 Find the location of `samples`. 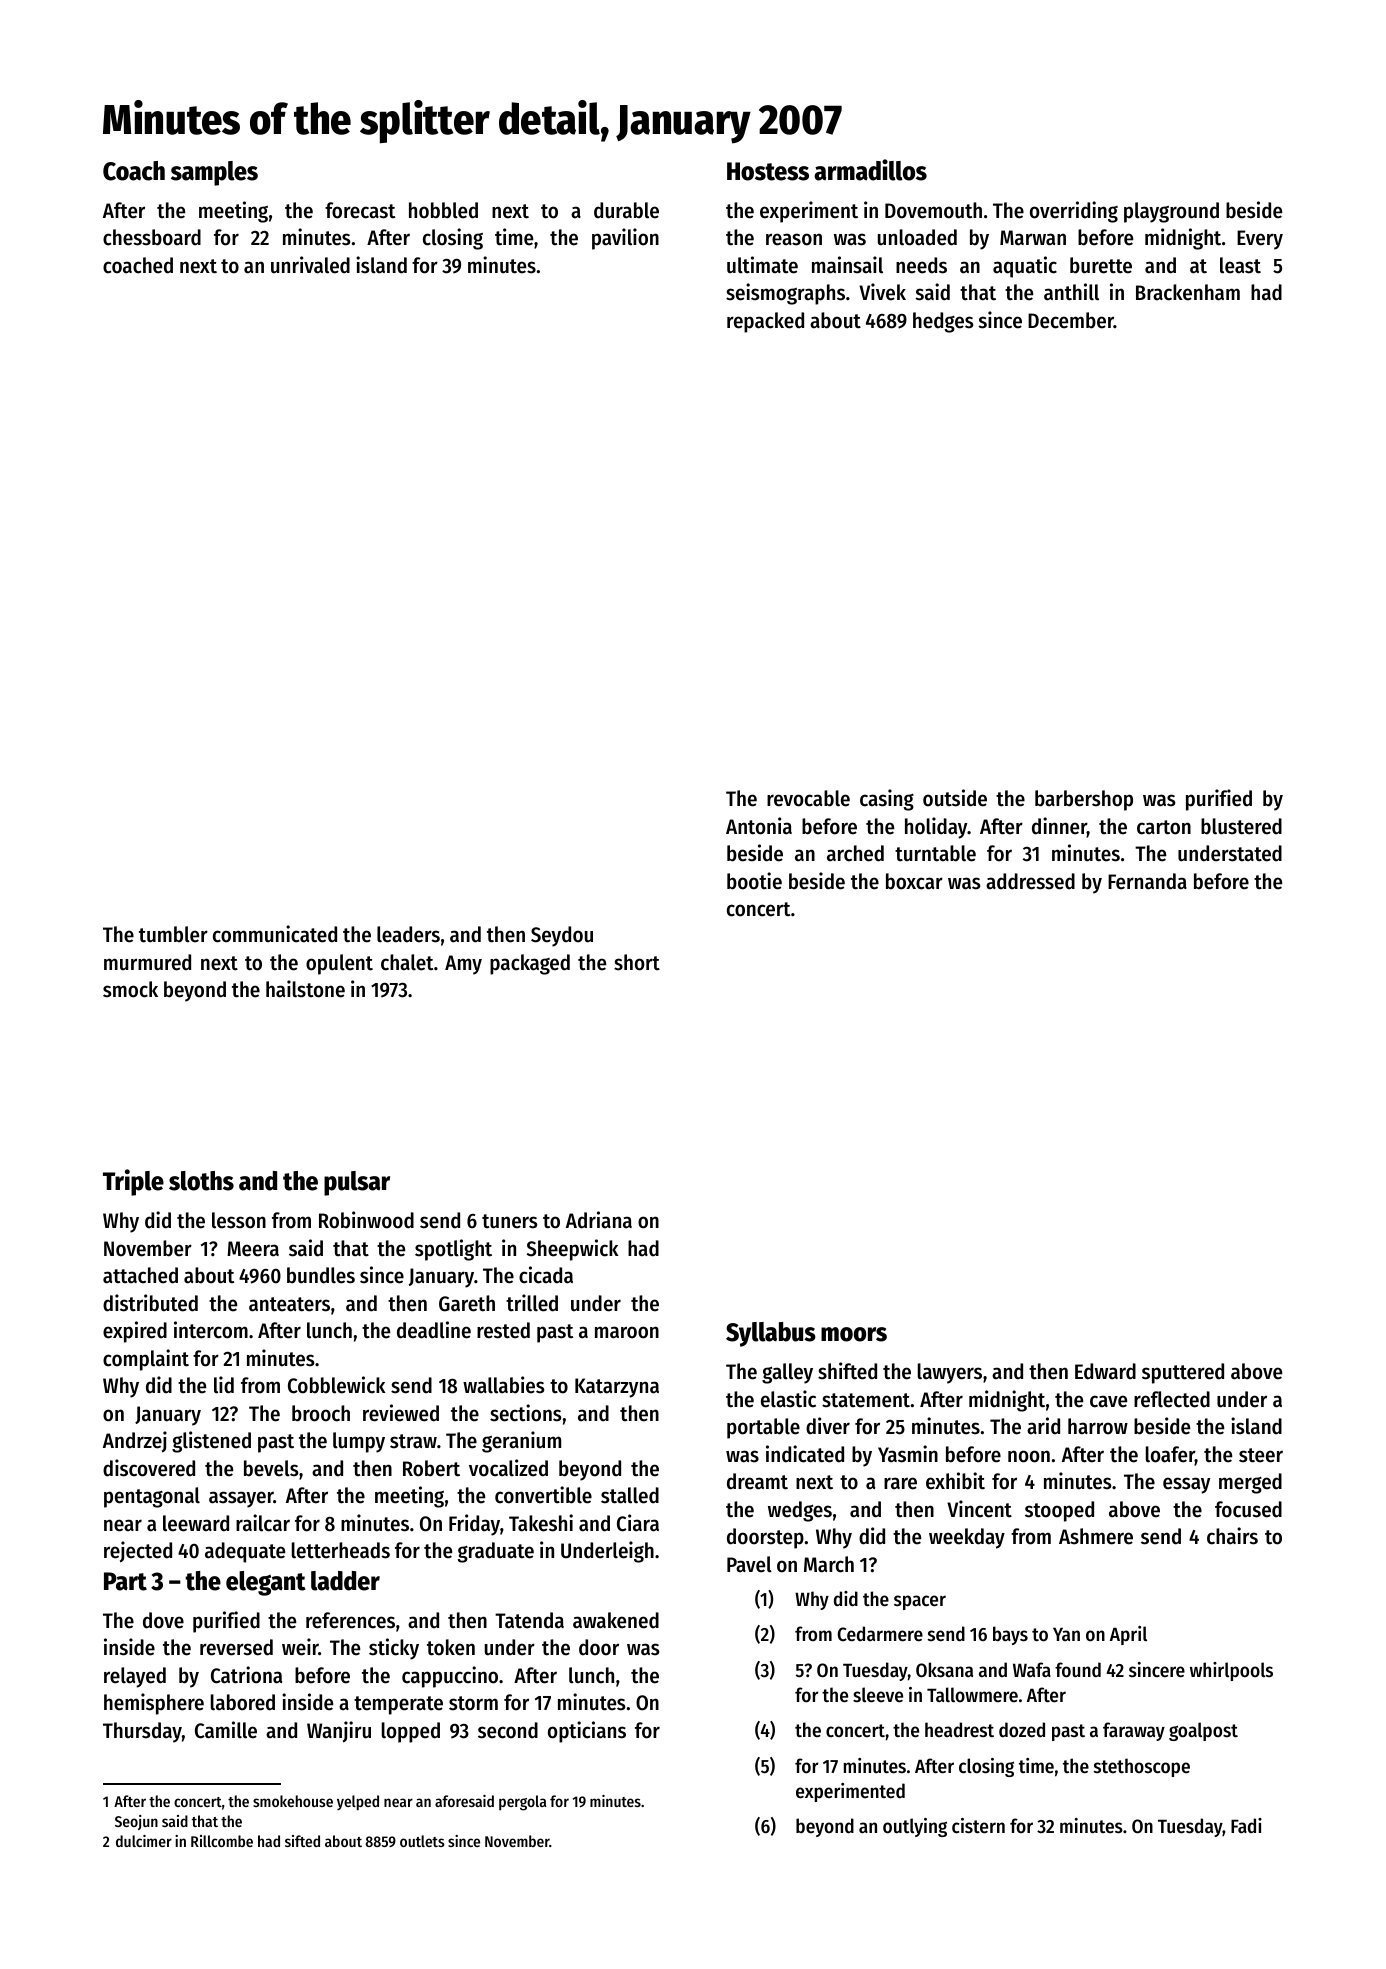

samples is located at coordinates (214, 173).
